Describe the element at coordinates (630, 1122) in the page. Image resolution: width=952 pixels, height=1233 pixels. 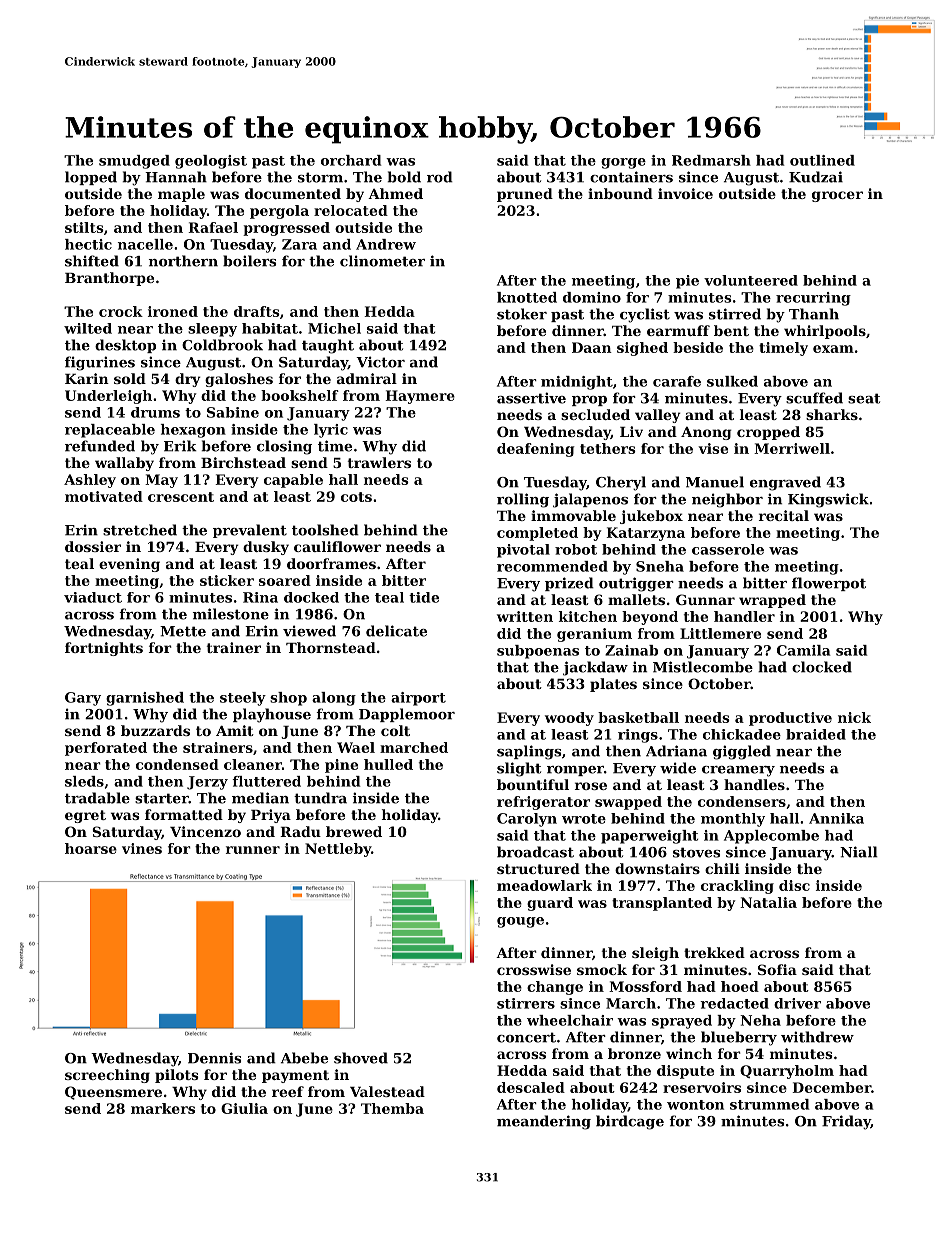
I see `birdcage` at that location.
